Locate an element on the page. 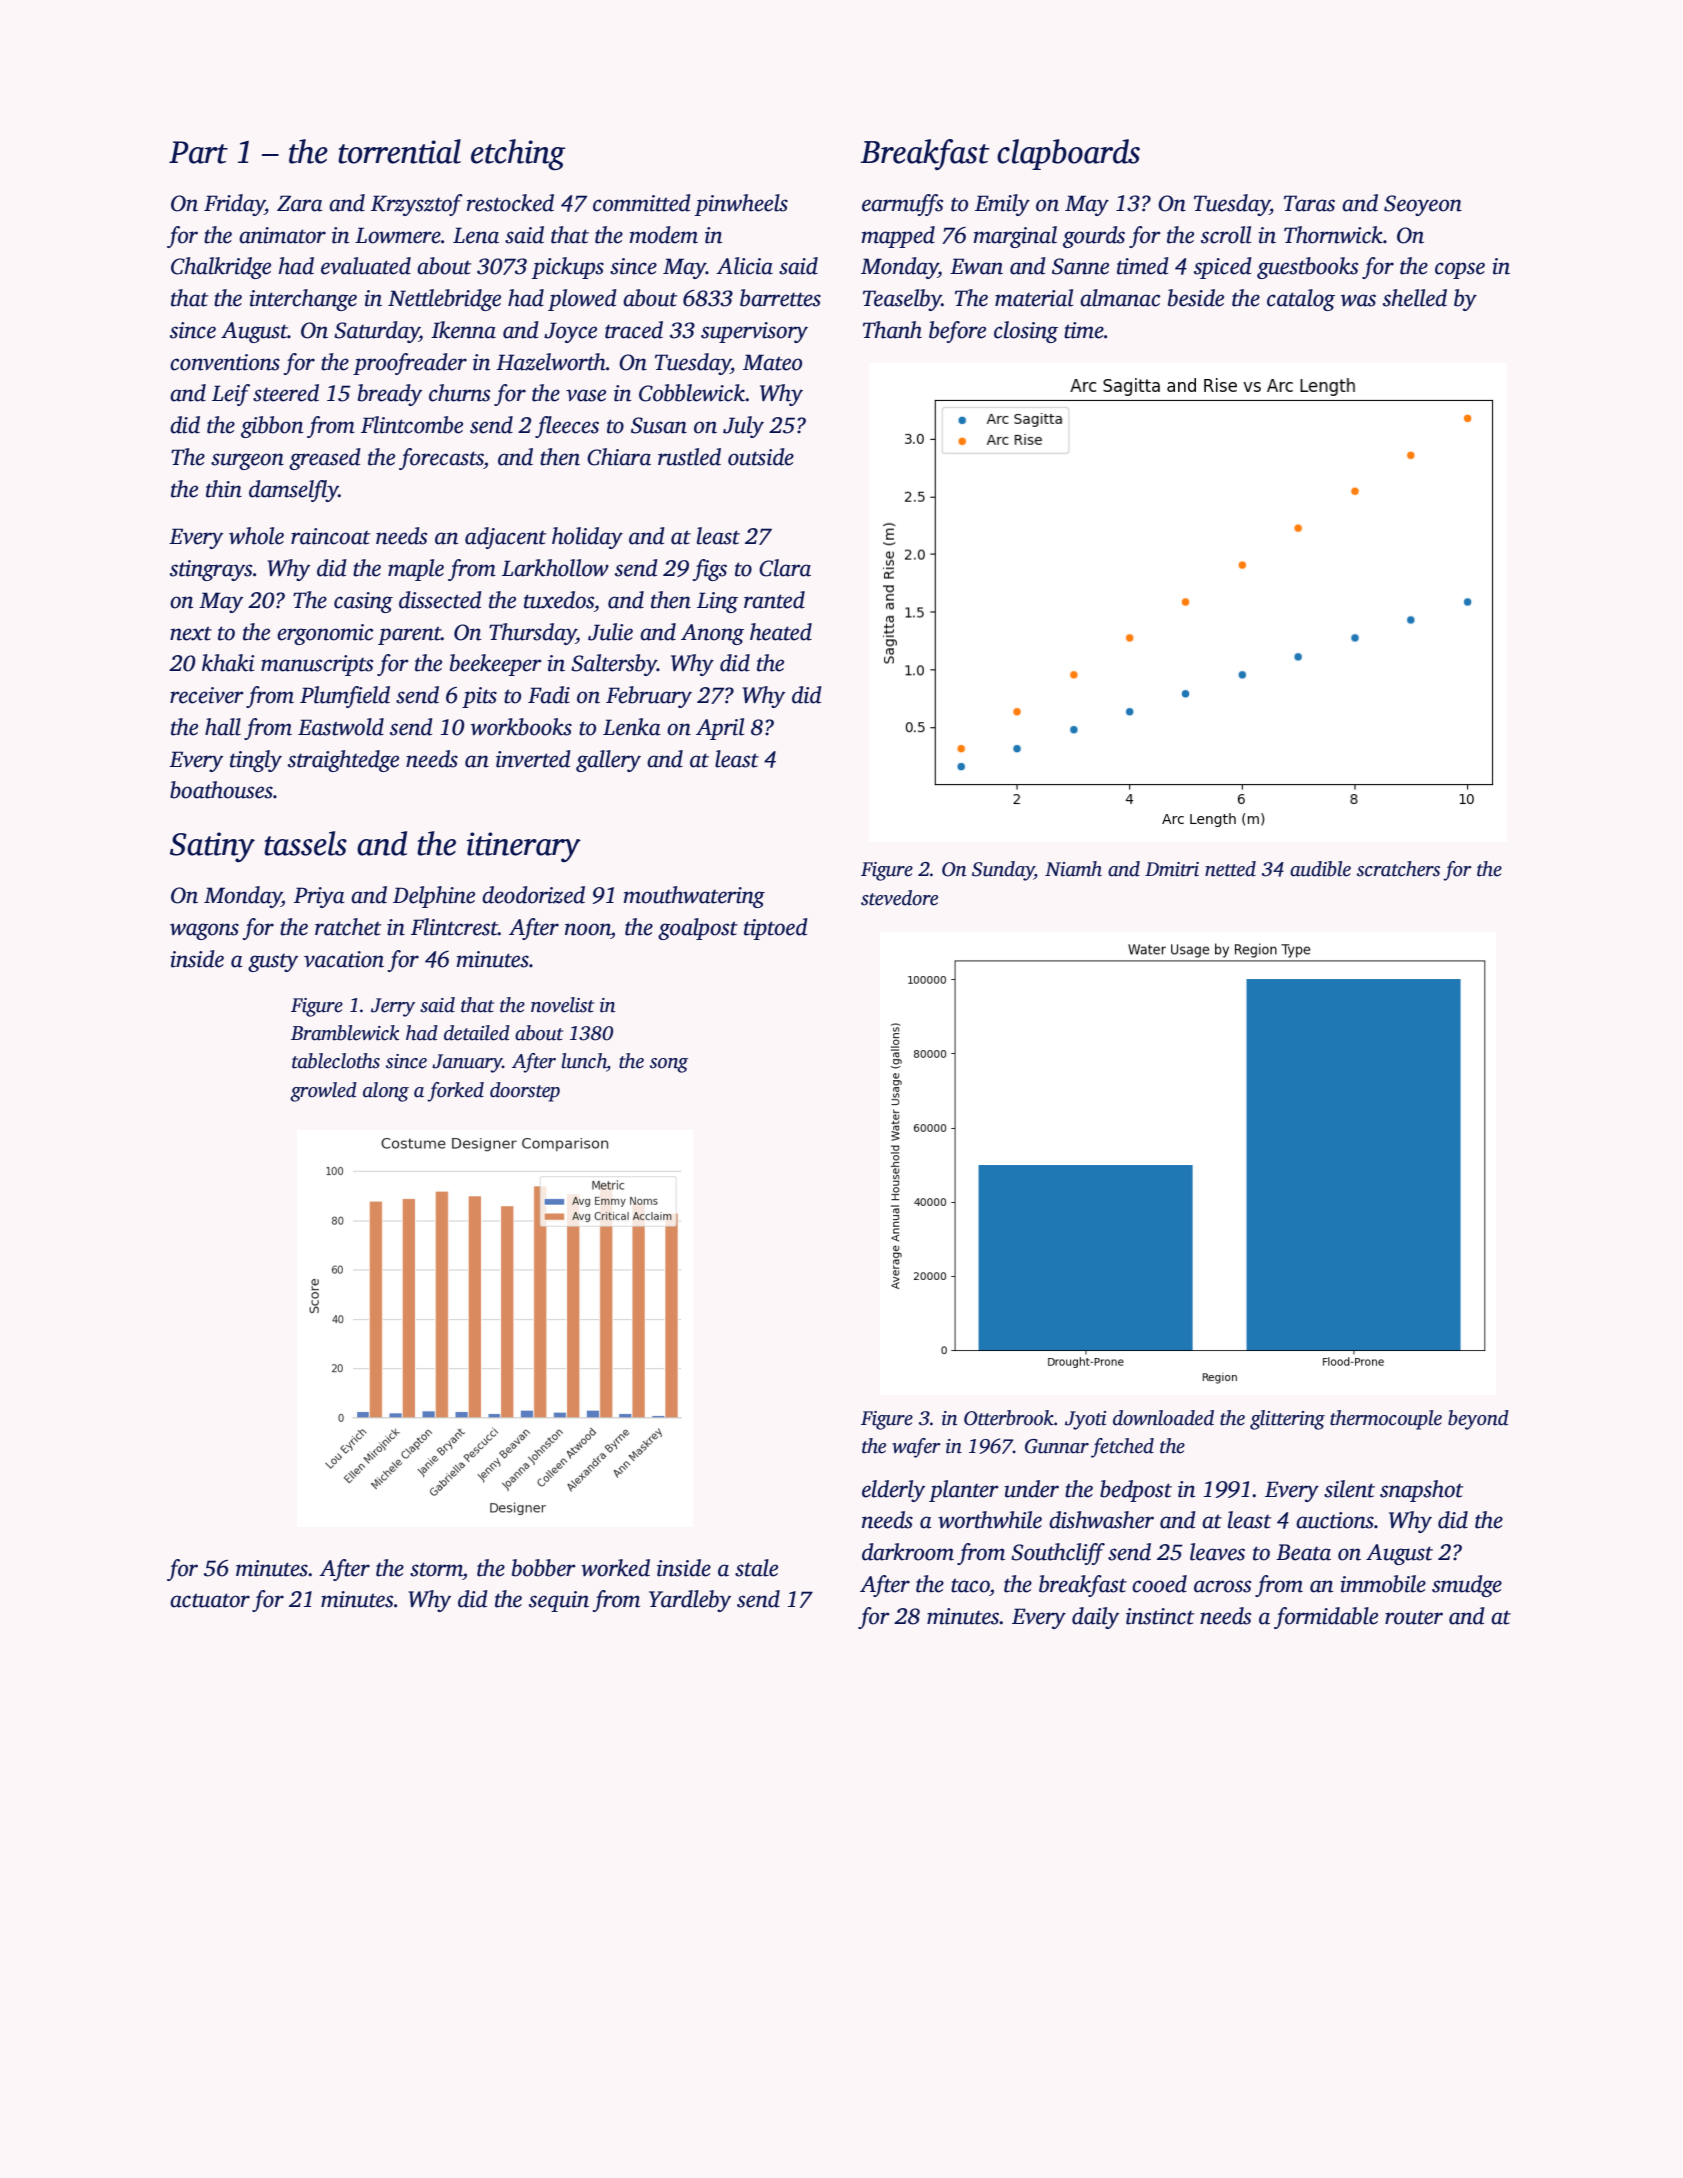  stevedore is located at coordinates (899, 898).
